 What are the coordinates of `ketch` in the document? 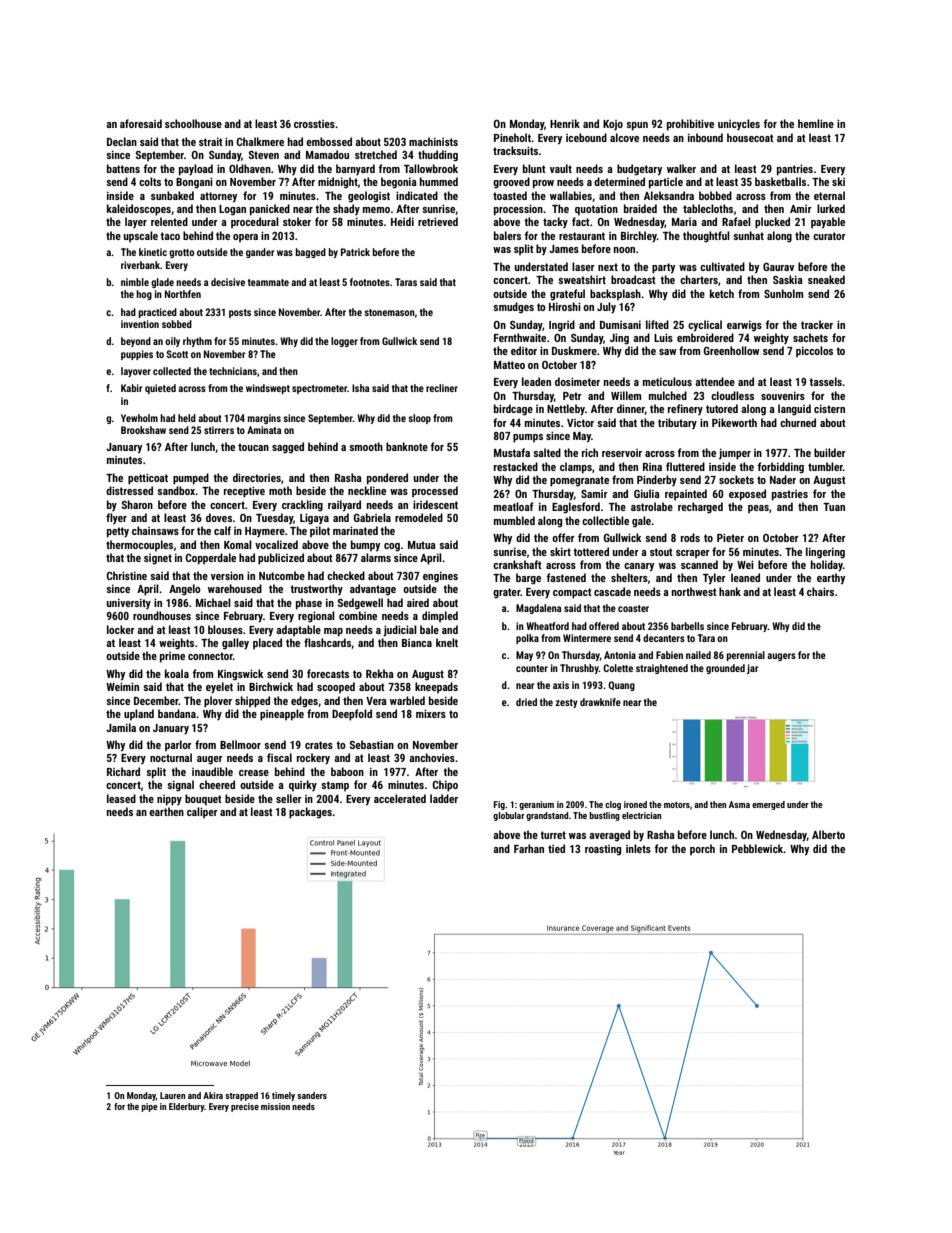 It's located at (722, 293).
